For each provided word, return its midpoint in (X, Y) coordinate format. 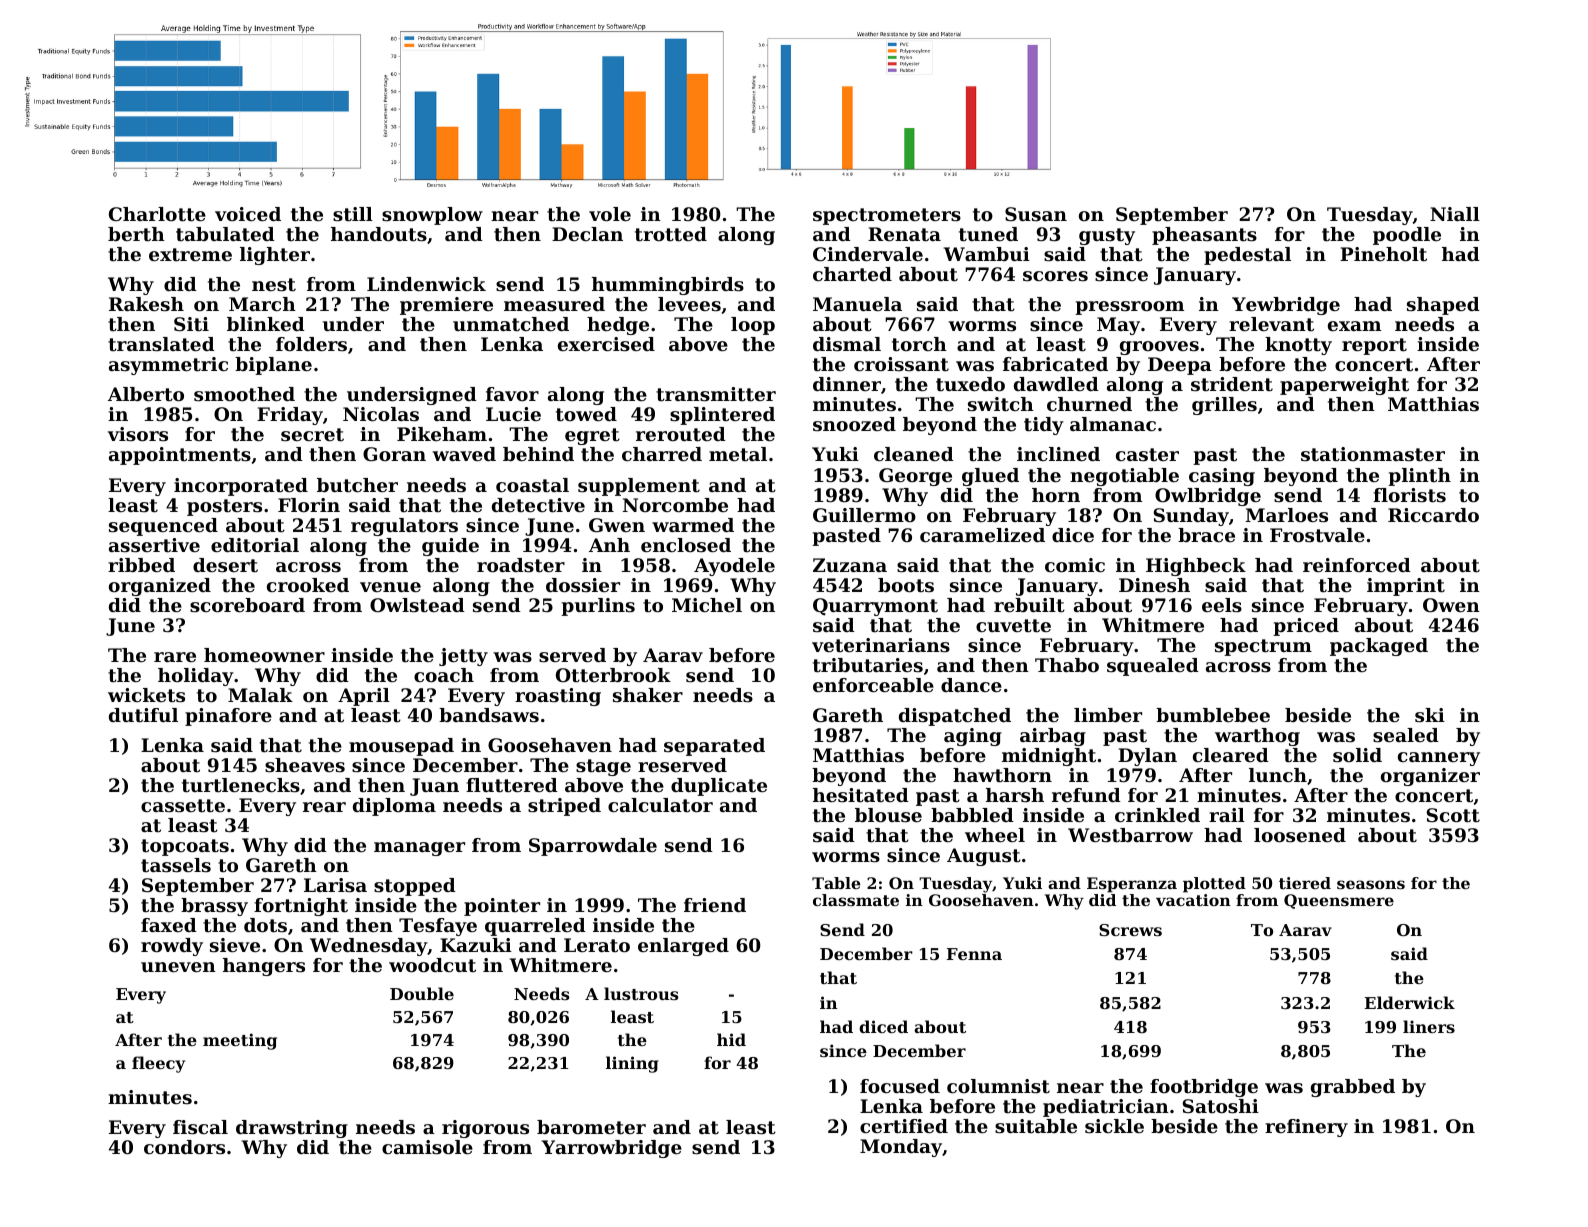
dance (971, 685)
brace (1206, 535)
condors (184, 1147)
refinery (1306, 1128)
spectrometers (887, 216)
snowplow (432, 216)
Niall (1455, 214)
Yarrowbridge (612, 1149)
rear (324, 807)
